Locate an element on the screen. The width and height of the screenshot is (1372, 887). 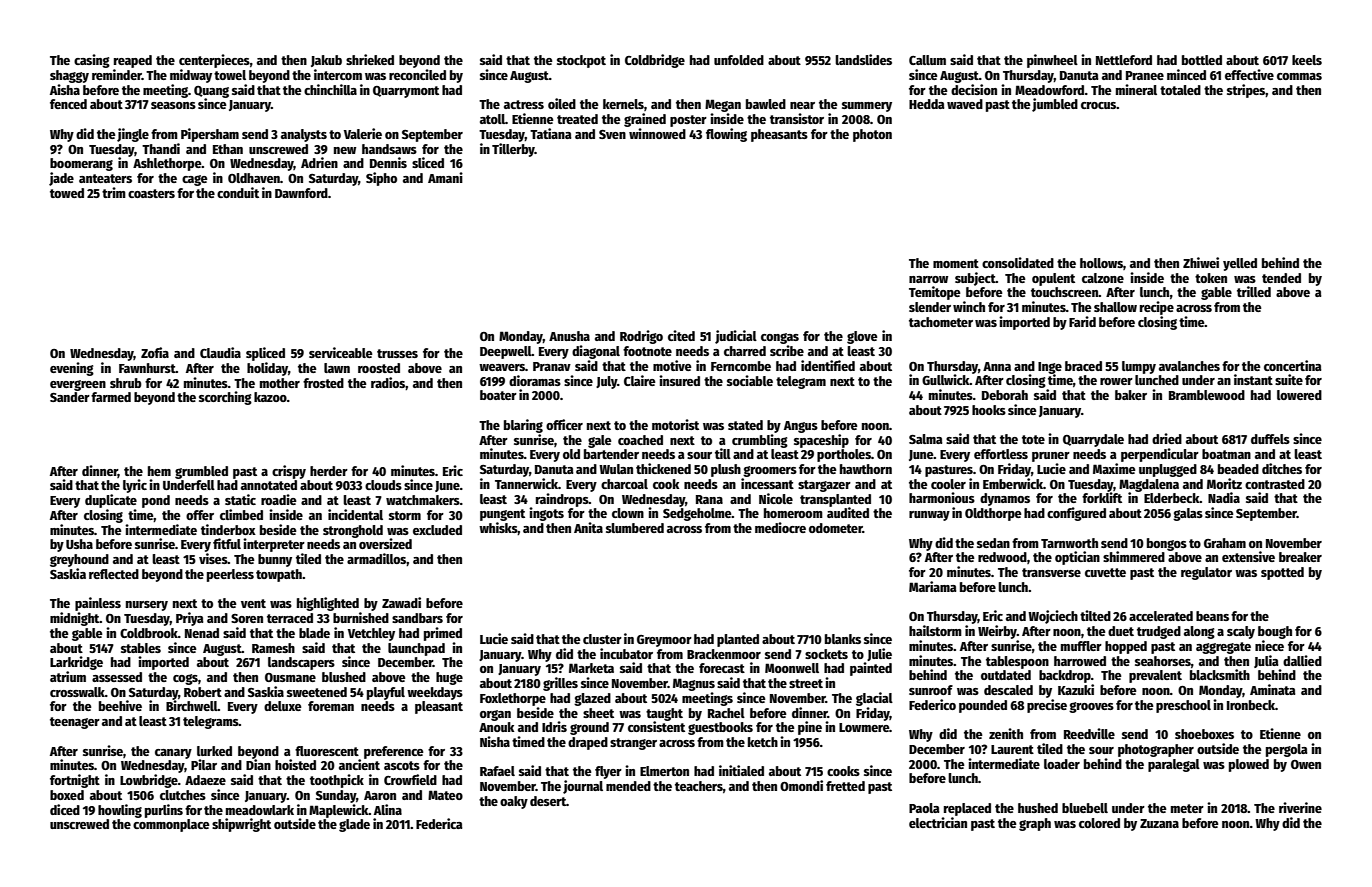
Claudia is located at coordinates (220, 352).
